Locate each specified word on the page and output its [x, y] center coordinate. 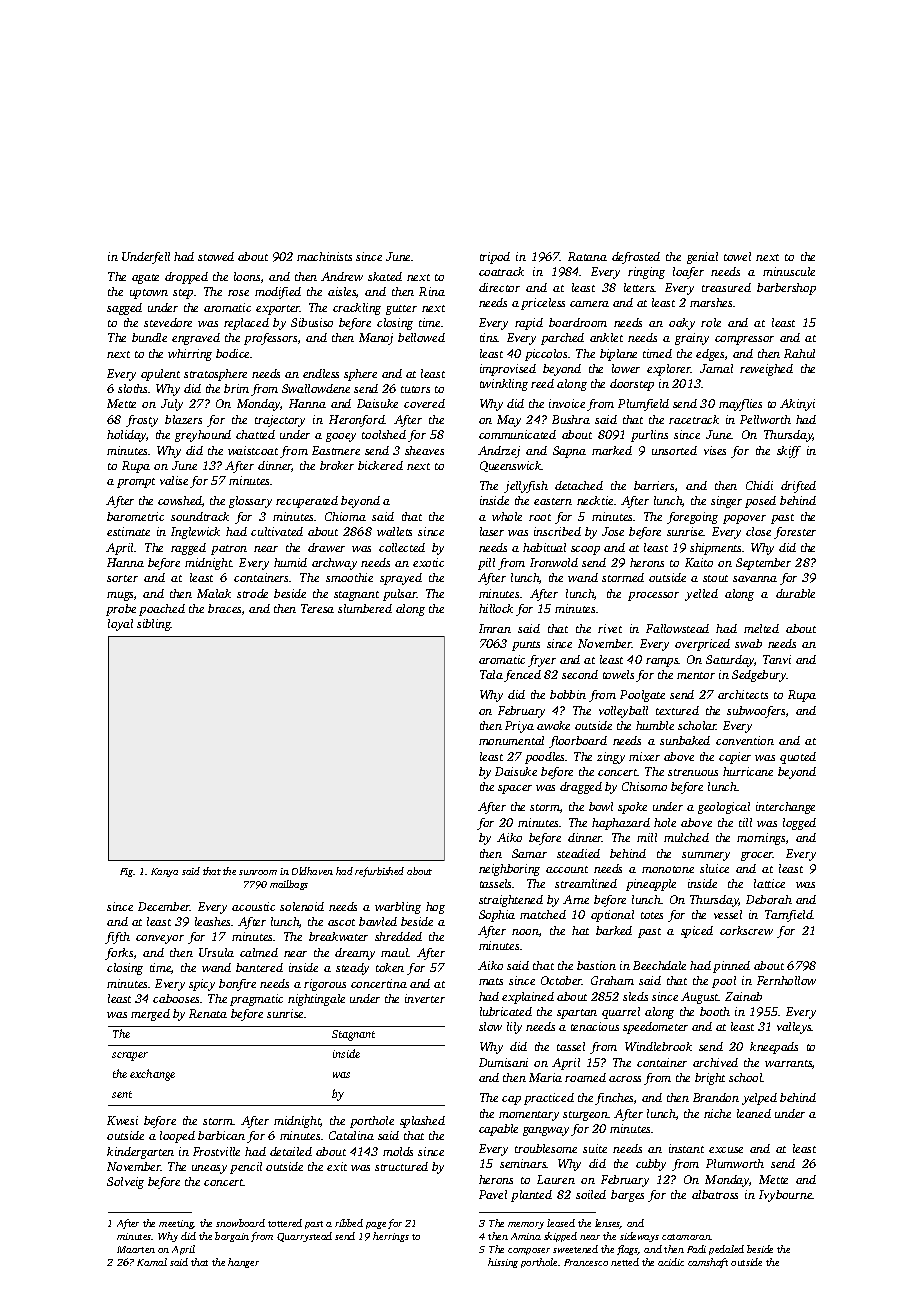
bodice [232, 353]
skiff [789, 452]
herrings [391, 1237]
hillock [496, 608]
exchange [152, 1075]
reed [542, 383]
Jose [613, 531]
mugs [120, 596]
